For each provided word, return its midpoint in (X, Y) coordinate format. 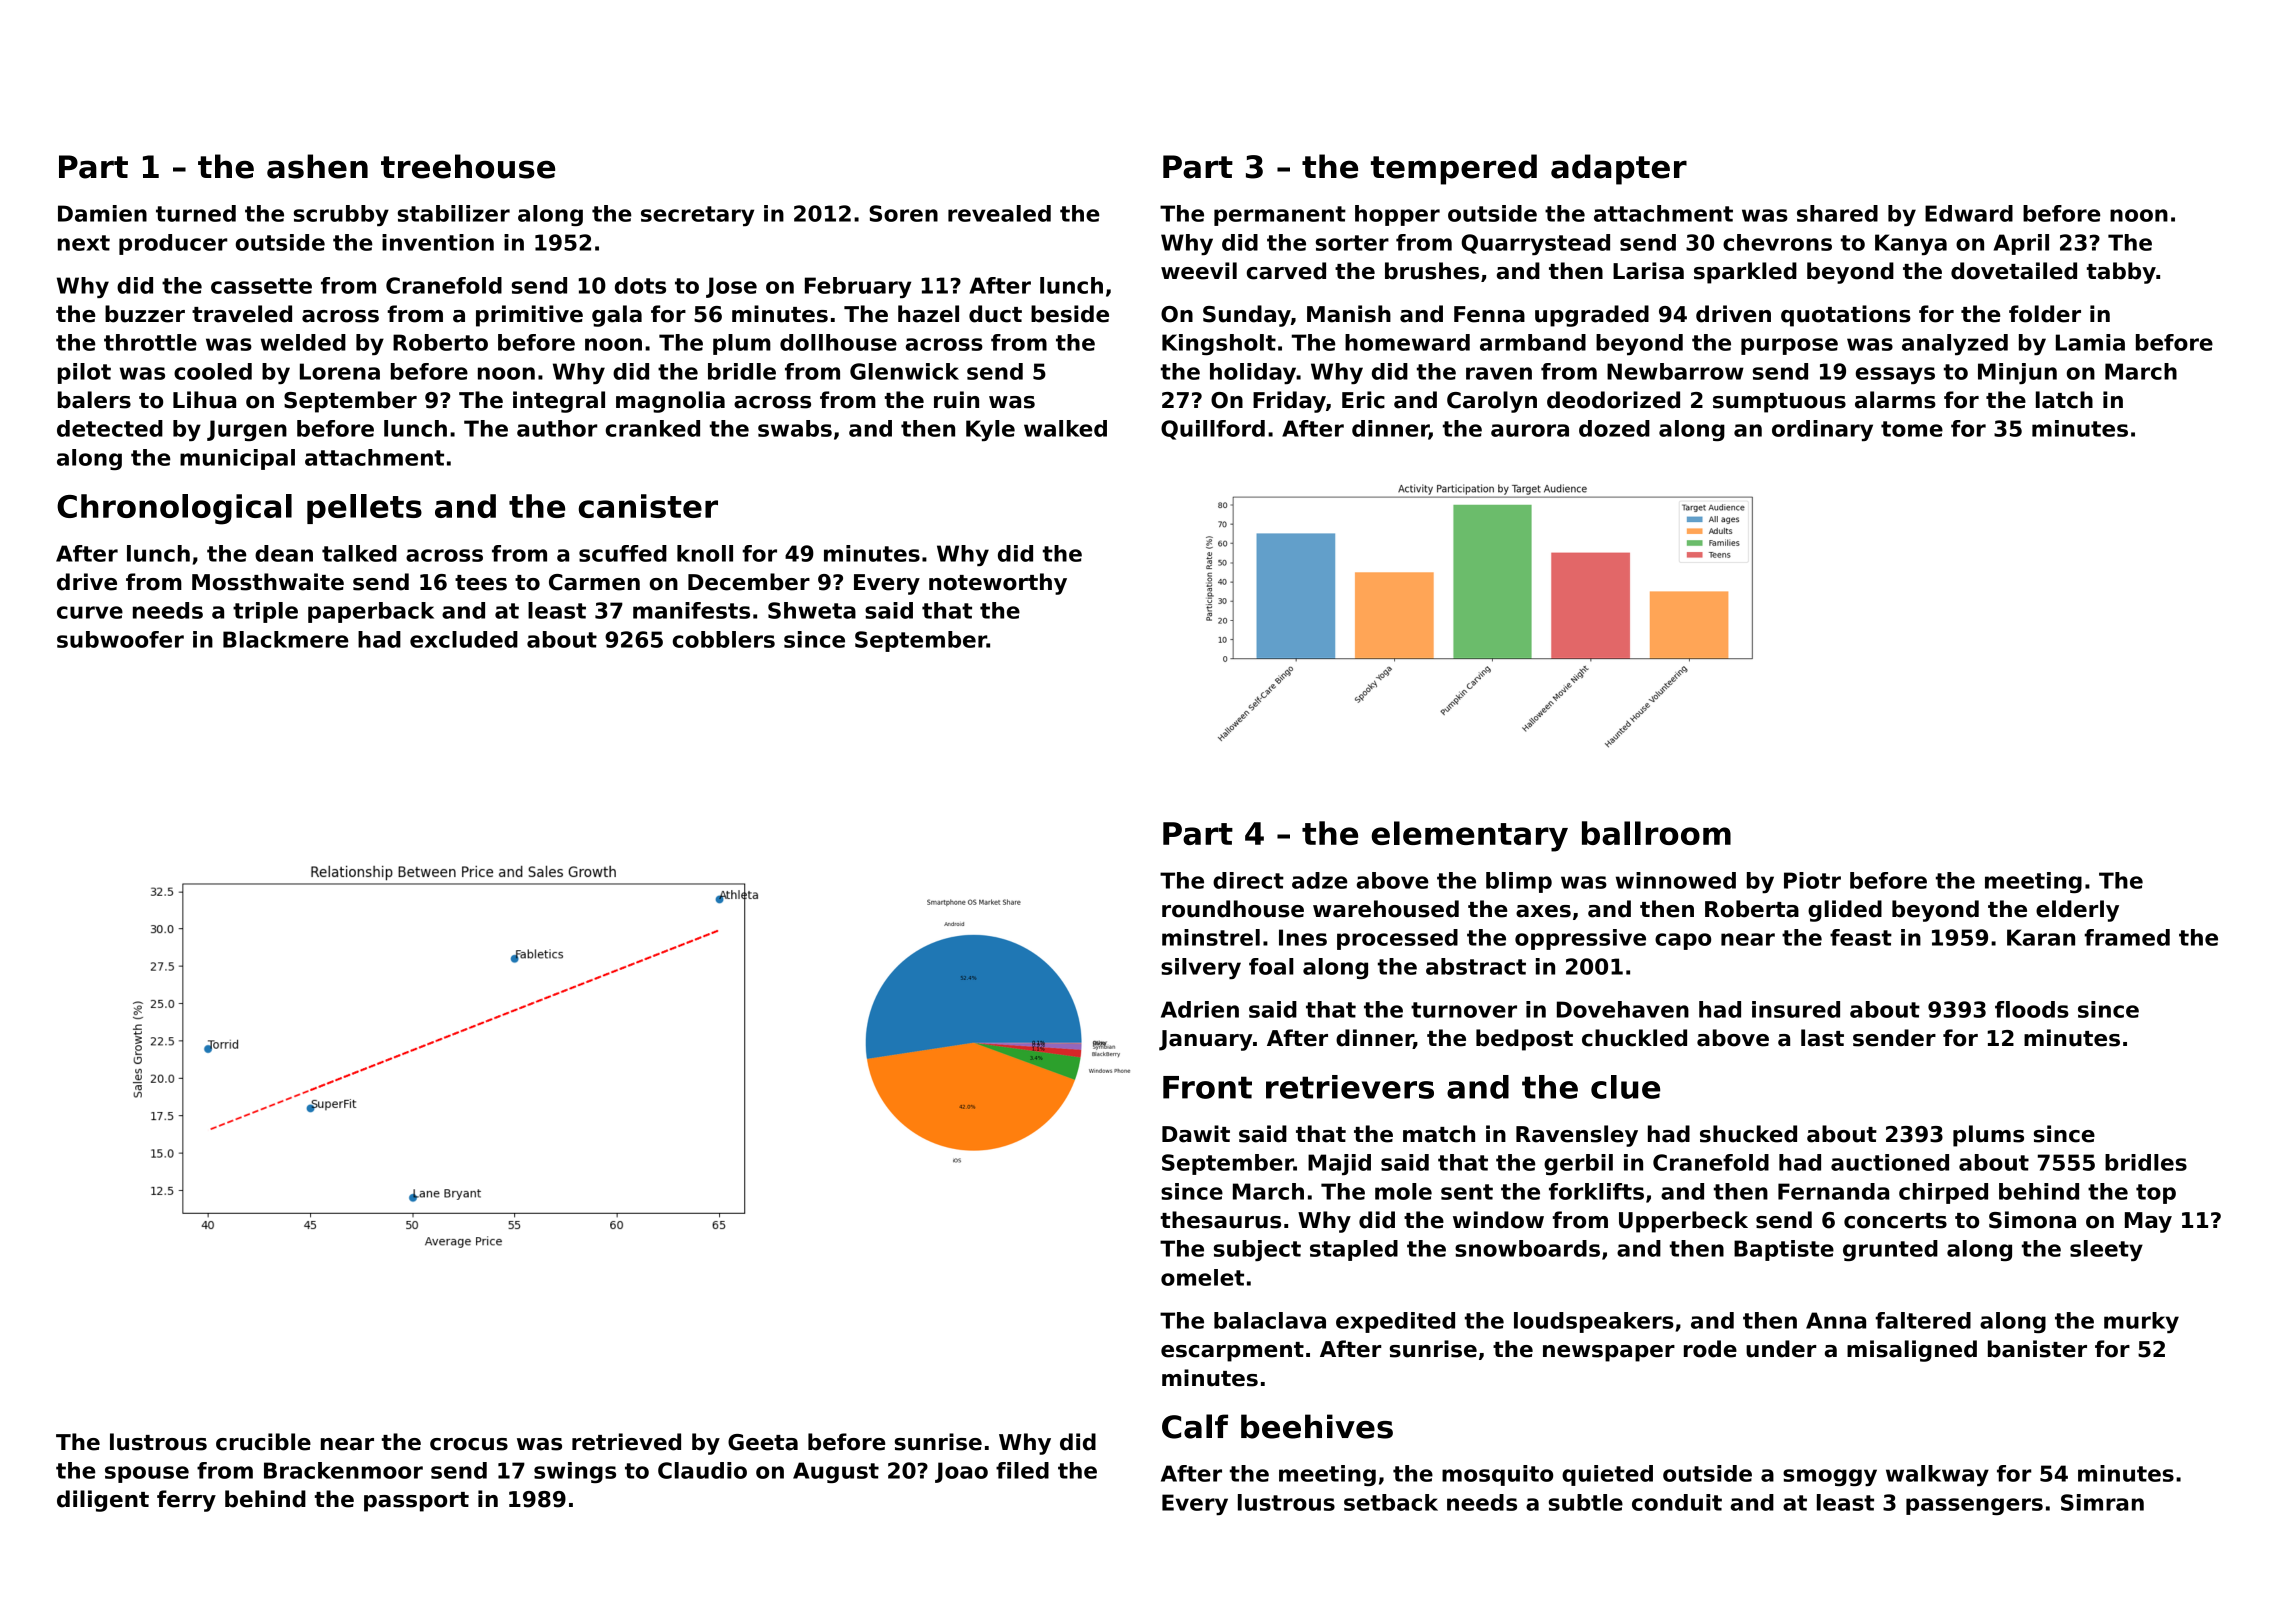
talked (359, 553)
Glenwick (904, 371)
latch (2064, 400)
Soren (903, 213)
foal (1271, 966)
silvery (1201, 968)
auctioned (1890, 1162)
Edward (1969, 213)
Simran (2102, 1502)
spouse (147, 1474)
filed (1022, 1470)
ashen (317, 166)
